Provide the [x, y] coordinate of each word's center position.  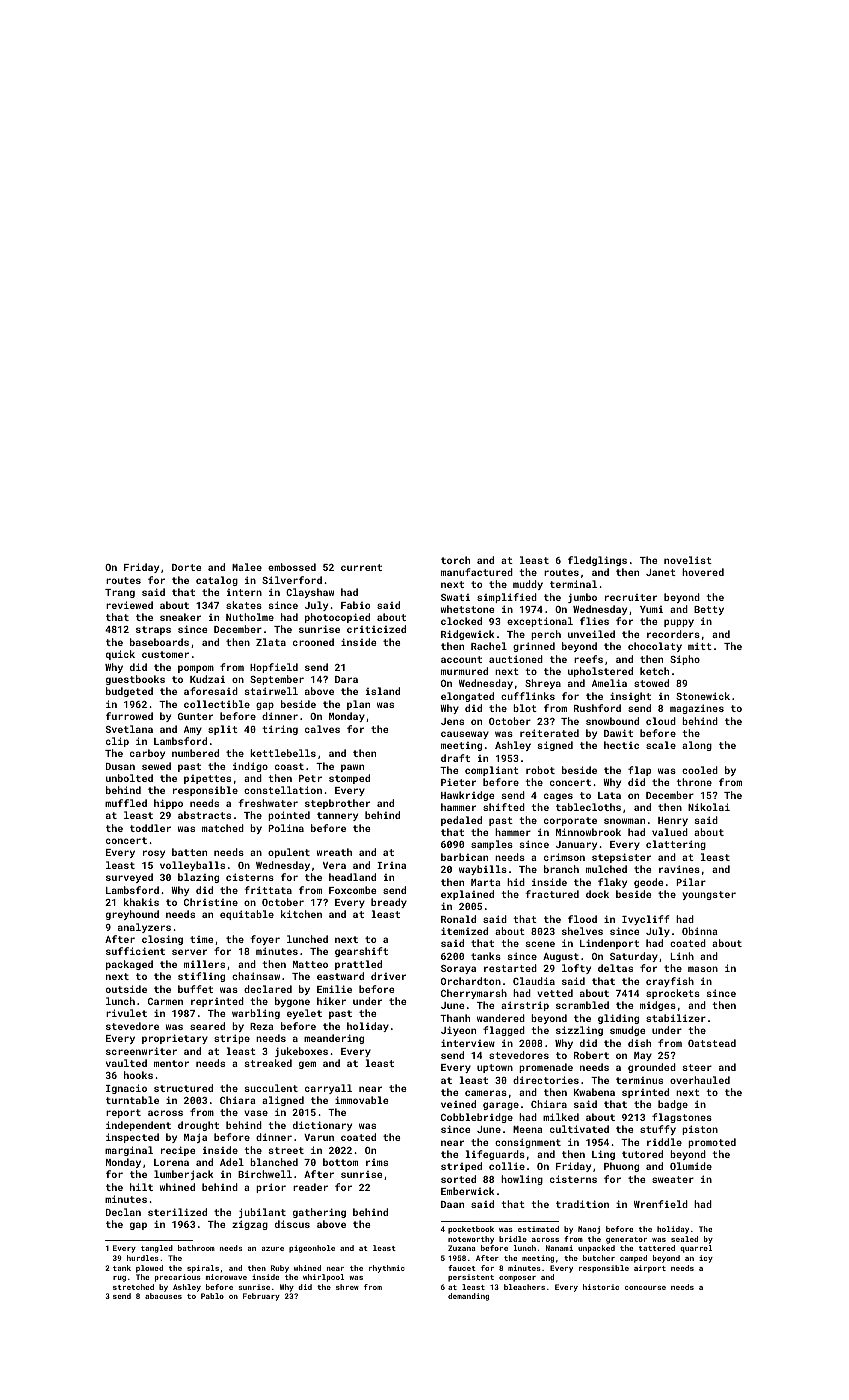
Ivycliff [646, 920]
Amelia [609, 683]
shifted [504, 807]
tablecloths [588, 807]
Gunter [195, 716]
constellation [283, 790]
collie [507, 1166]
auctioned [516, 659]
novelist [688, 560]
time [201, 939]
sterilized [177, 1212]
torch [455, 560]
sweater [673, 1179]
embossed [292, 567]
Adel [232, 1162]
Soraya [458, 969]
